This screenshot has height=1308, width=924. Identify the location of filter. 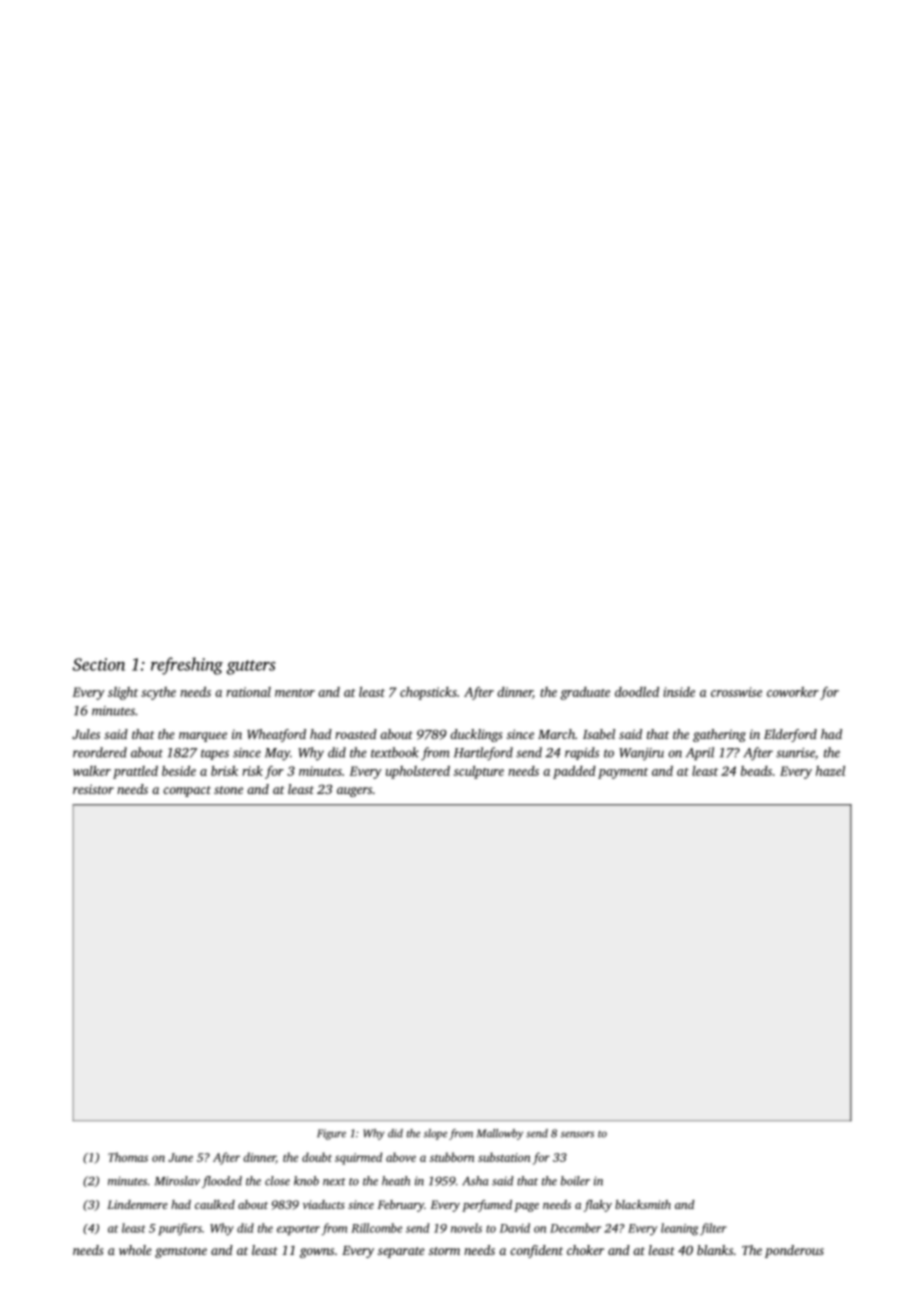
(713, 1229).
